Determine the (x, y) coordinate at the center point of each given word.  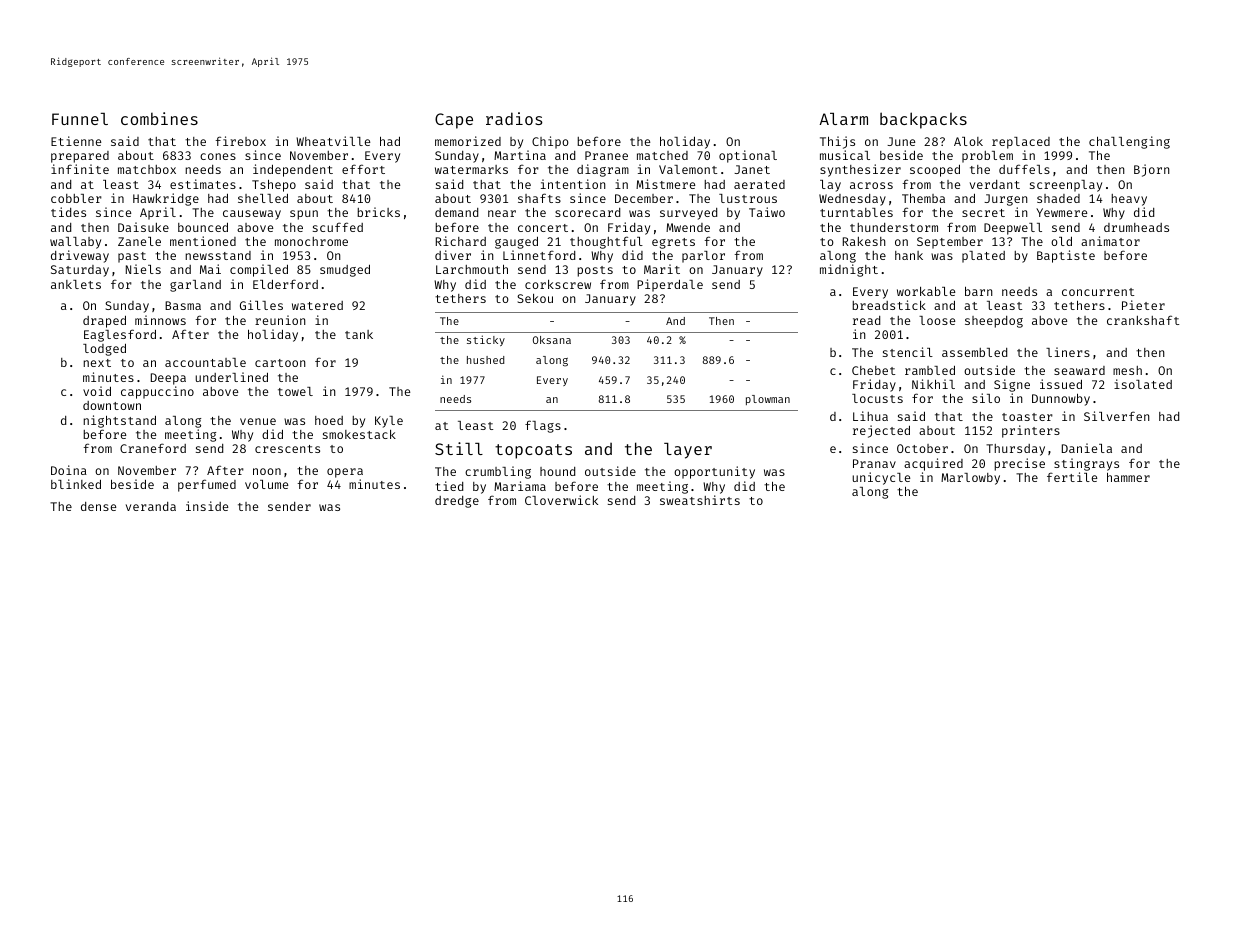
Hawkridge (166, 199)
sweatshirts (700, 500)
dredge (457, 502)
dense (98, 506)
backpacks (923, 120)
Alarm (843, 119)
